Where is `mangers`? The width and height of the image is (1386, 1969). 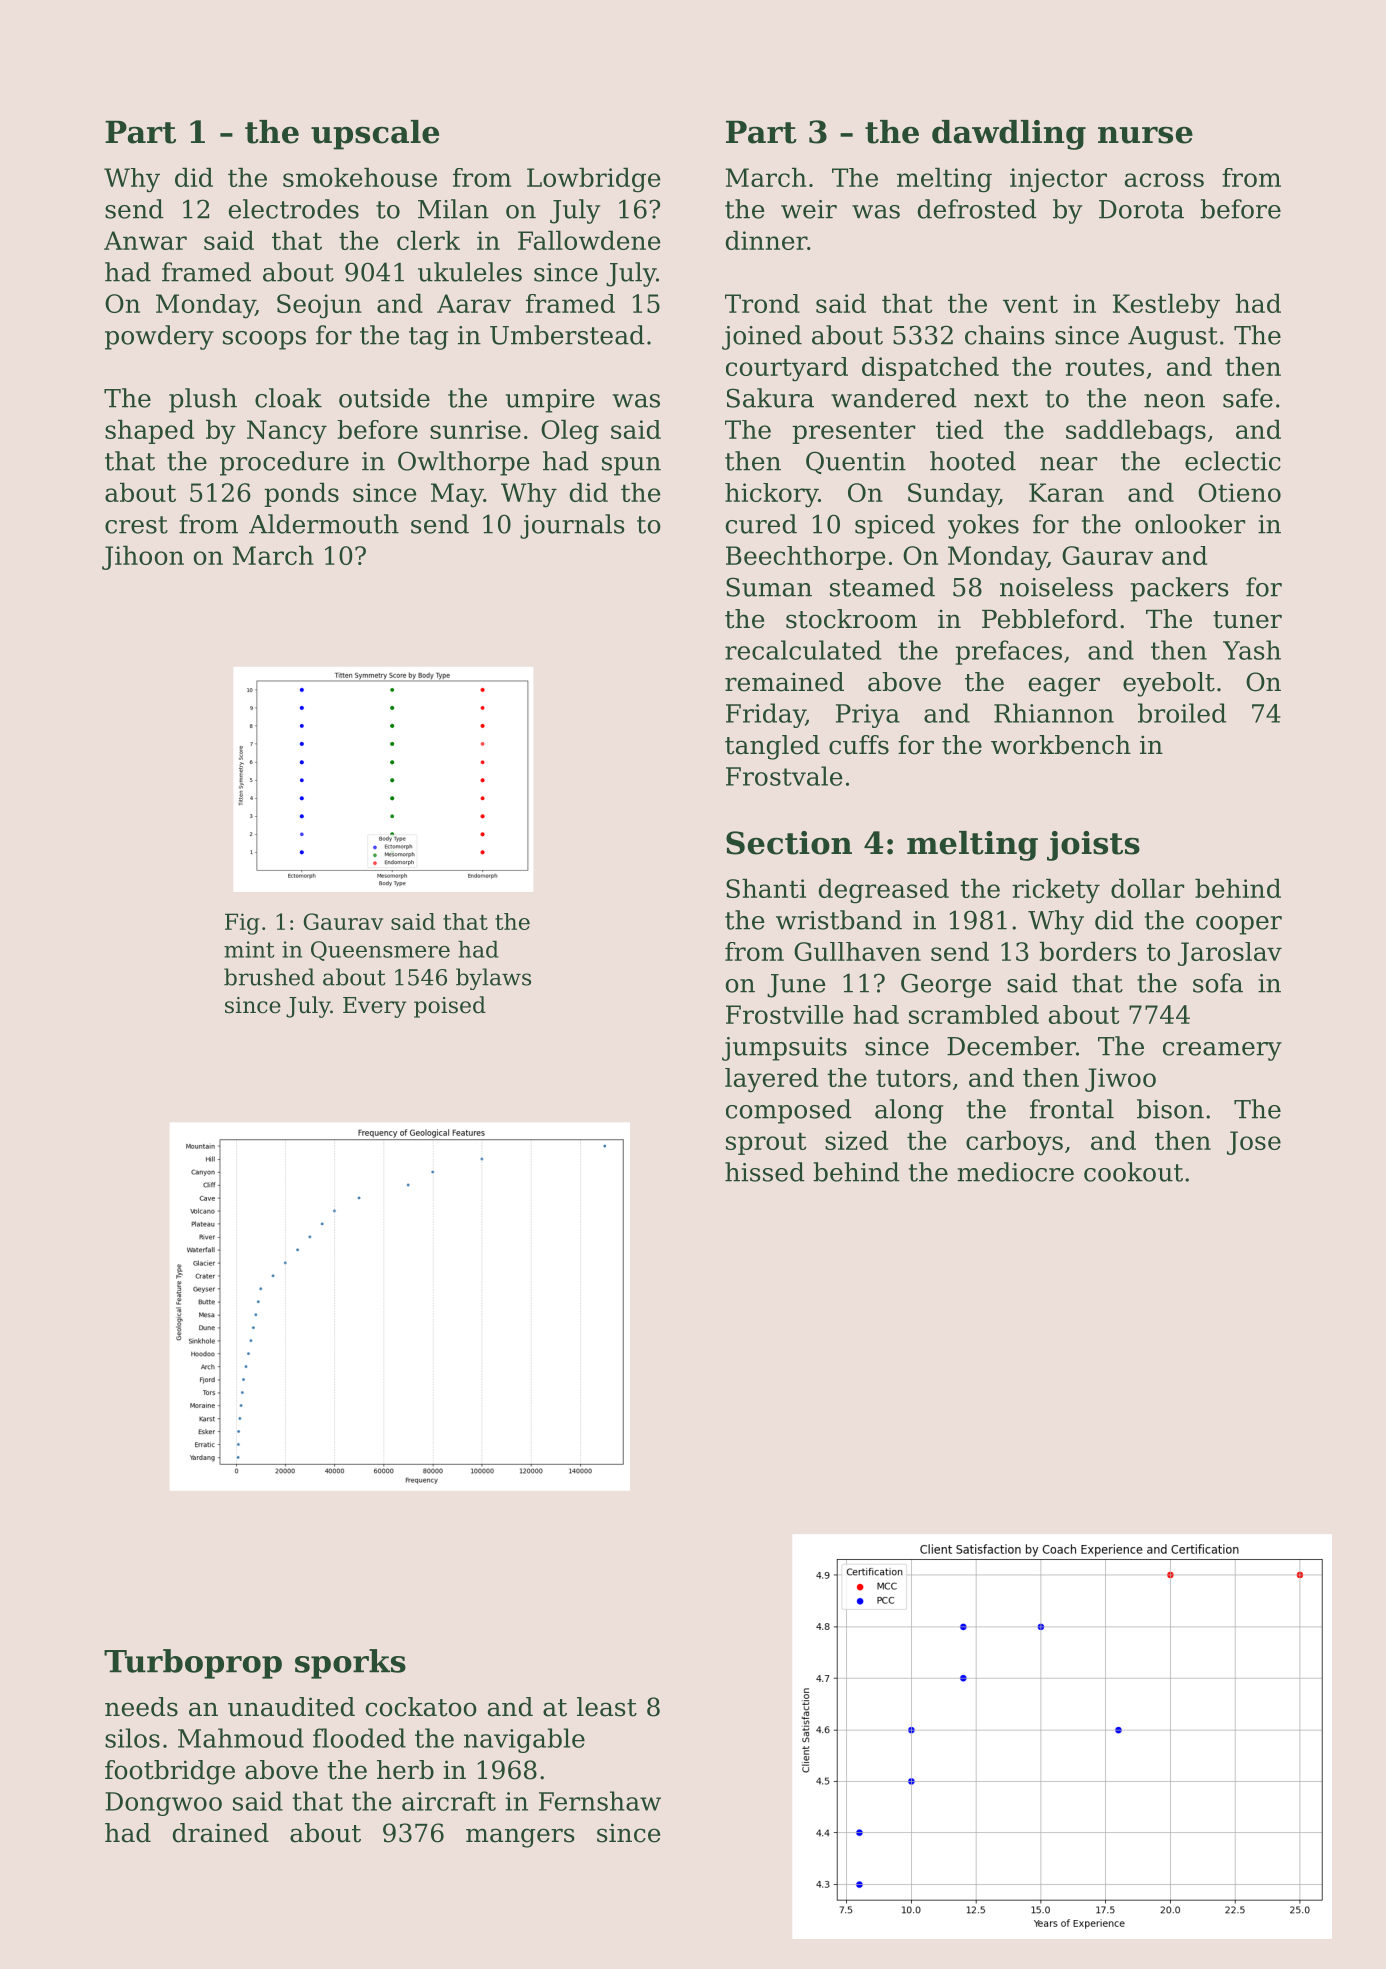 mangers is located at coordinates (520, 1838).
